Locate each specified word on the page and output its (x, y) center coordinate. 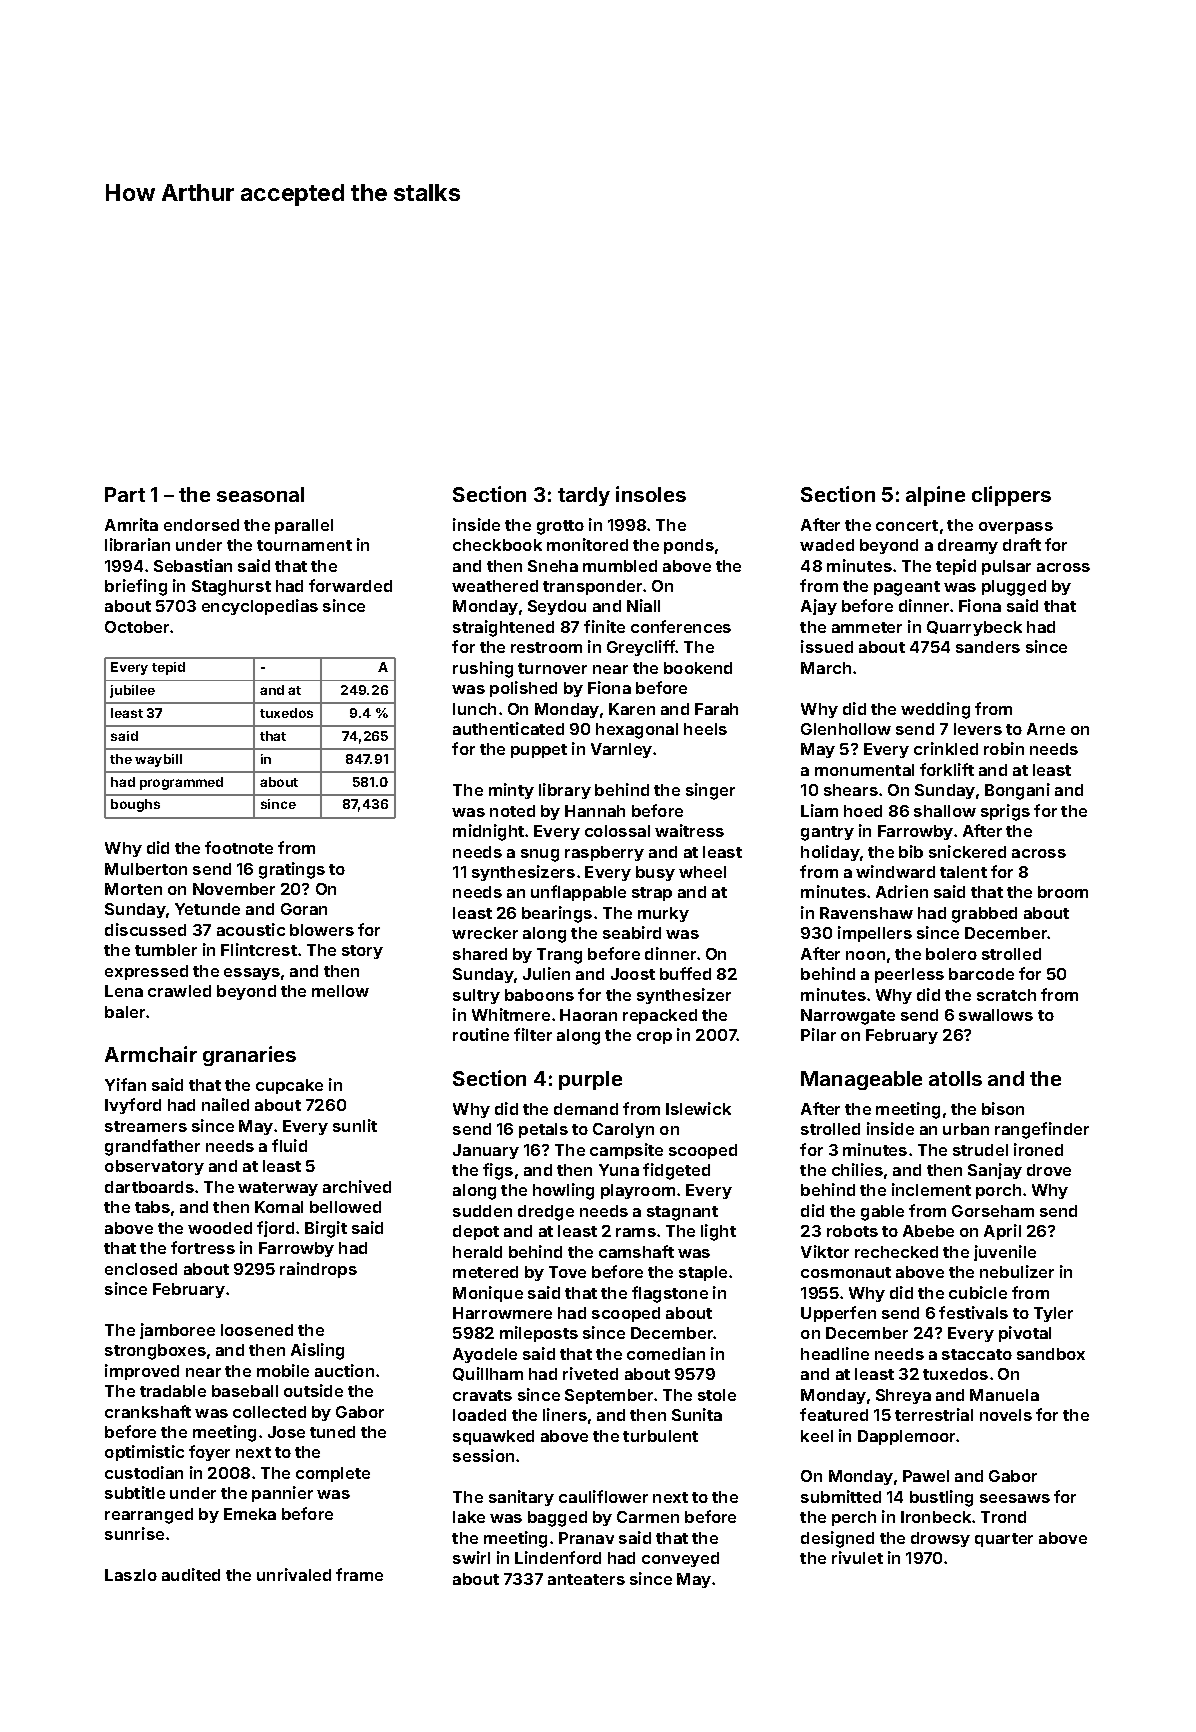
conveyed (680, 1559)
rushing (483, 669)
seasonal (260, 494)
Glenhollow (846, 729)
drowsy (940, 1539)
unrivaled (294, 1574)
